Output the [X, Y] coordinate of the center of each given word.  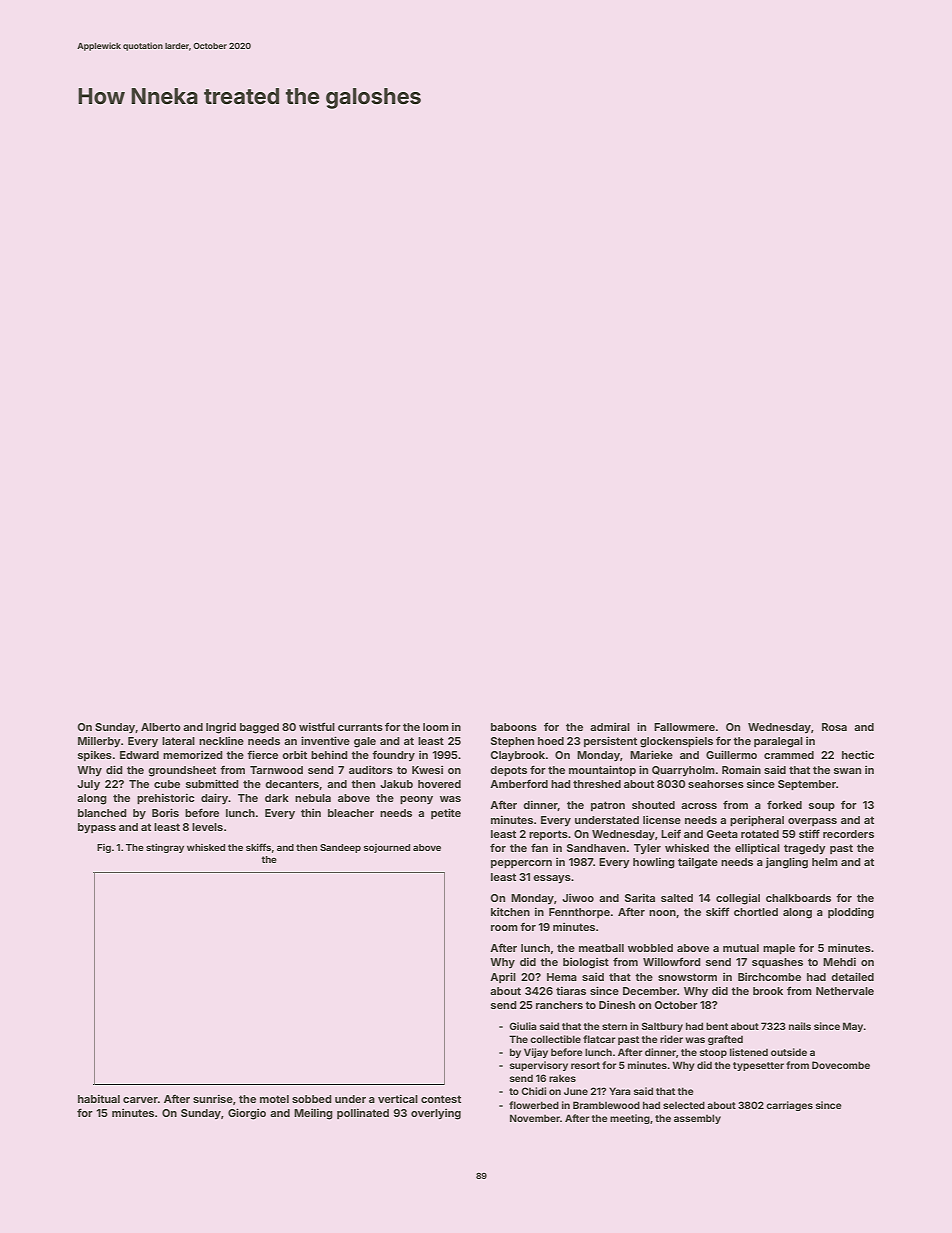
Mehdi [839, 962]
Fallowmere [684, 727]
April [503, 977]
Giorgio [247, 1114]
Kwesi [427, 770]
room [504, 928]
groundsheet [182, 771]
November [535, 1118]
